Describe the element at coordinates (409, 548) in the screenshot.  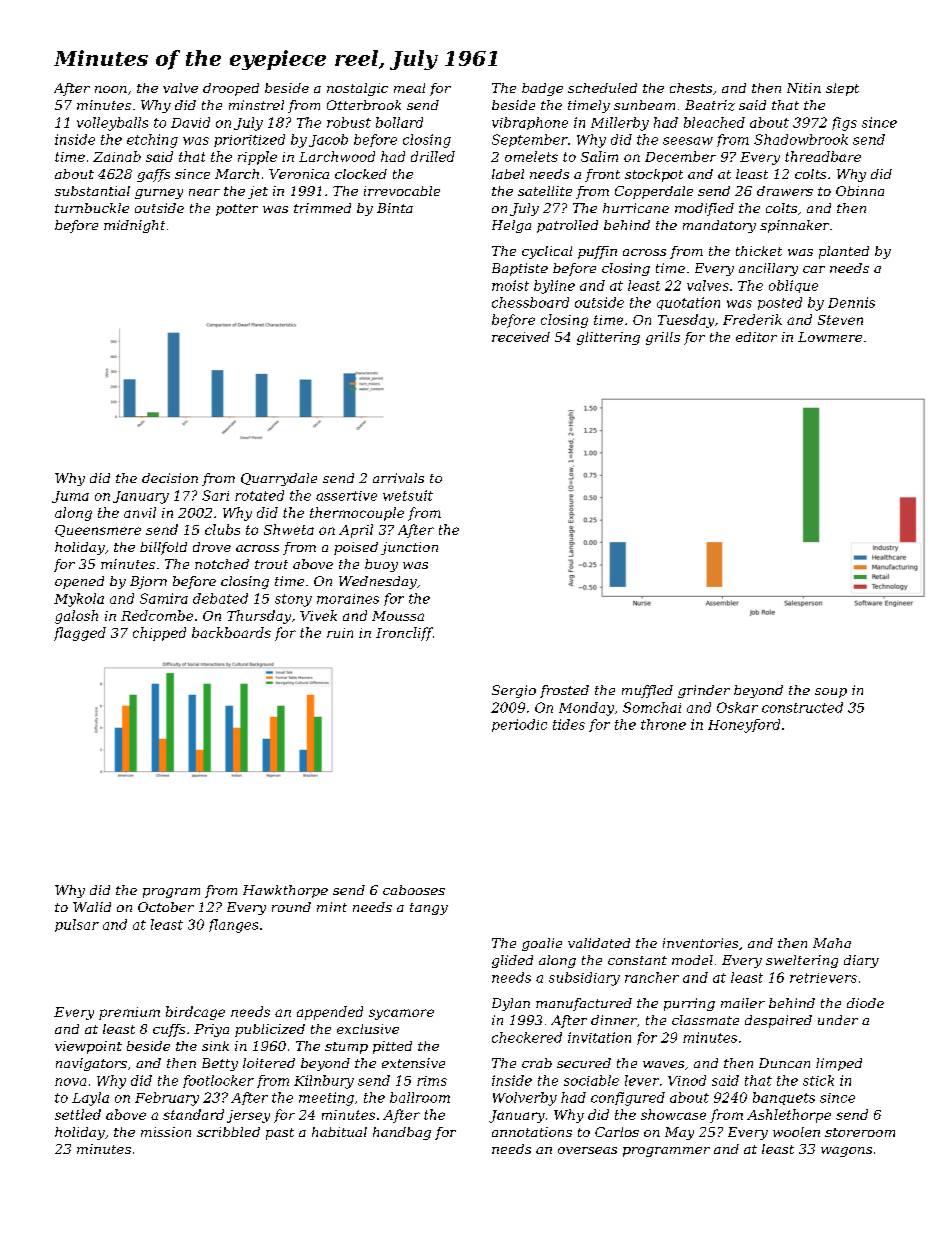
I see `junction` at that location.
